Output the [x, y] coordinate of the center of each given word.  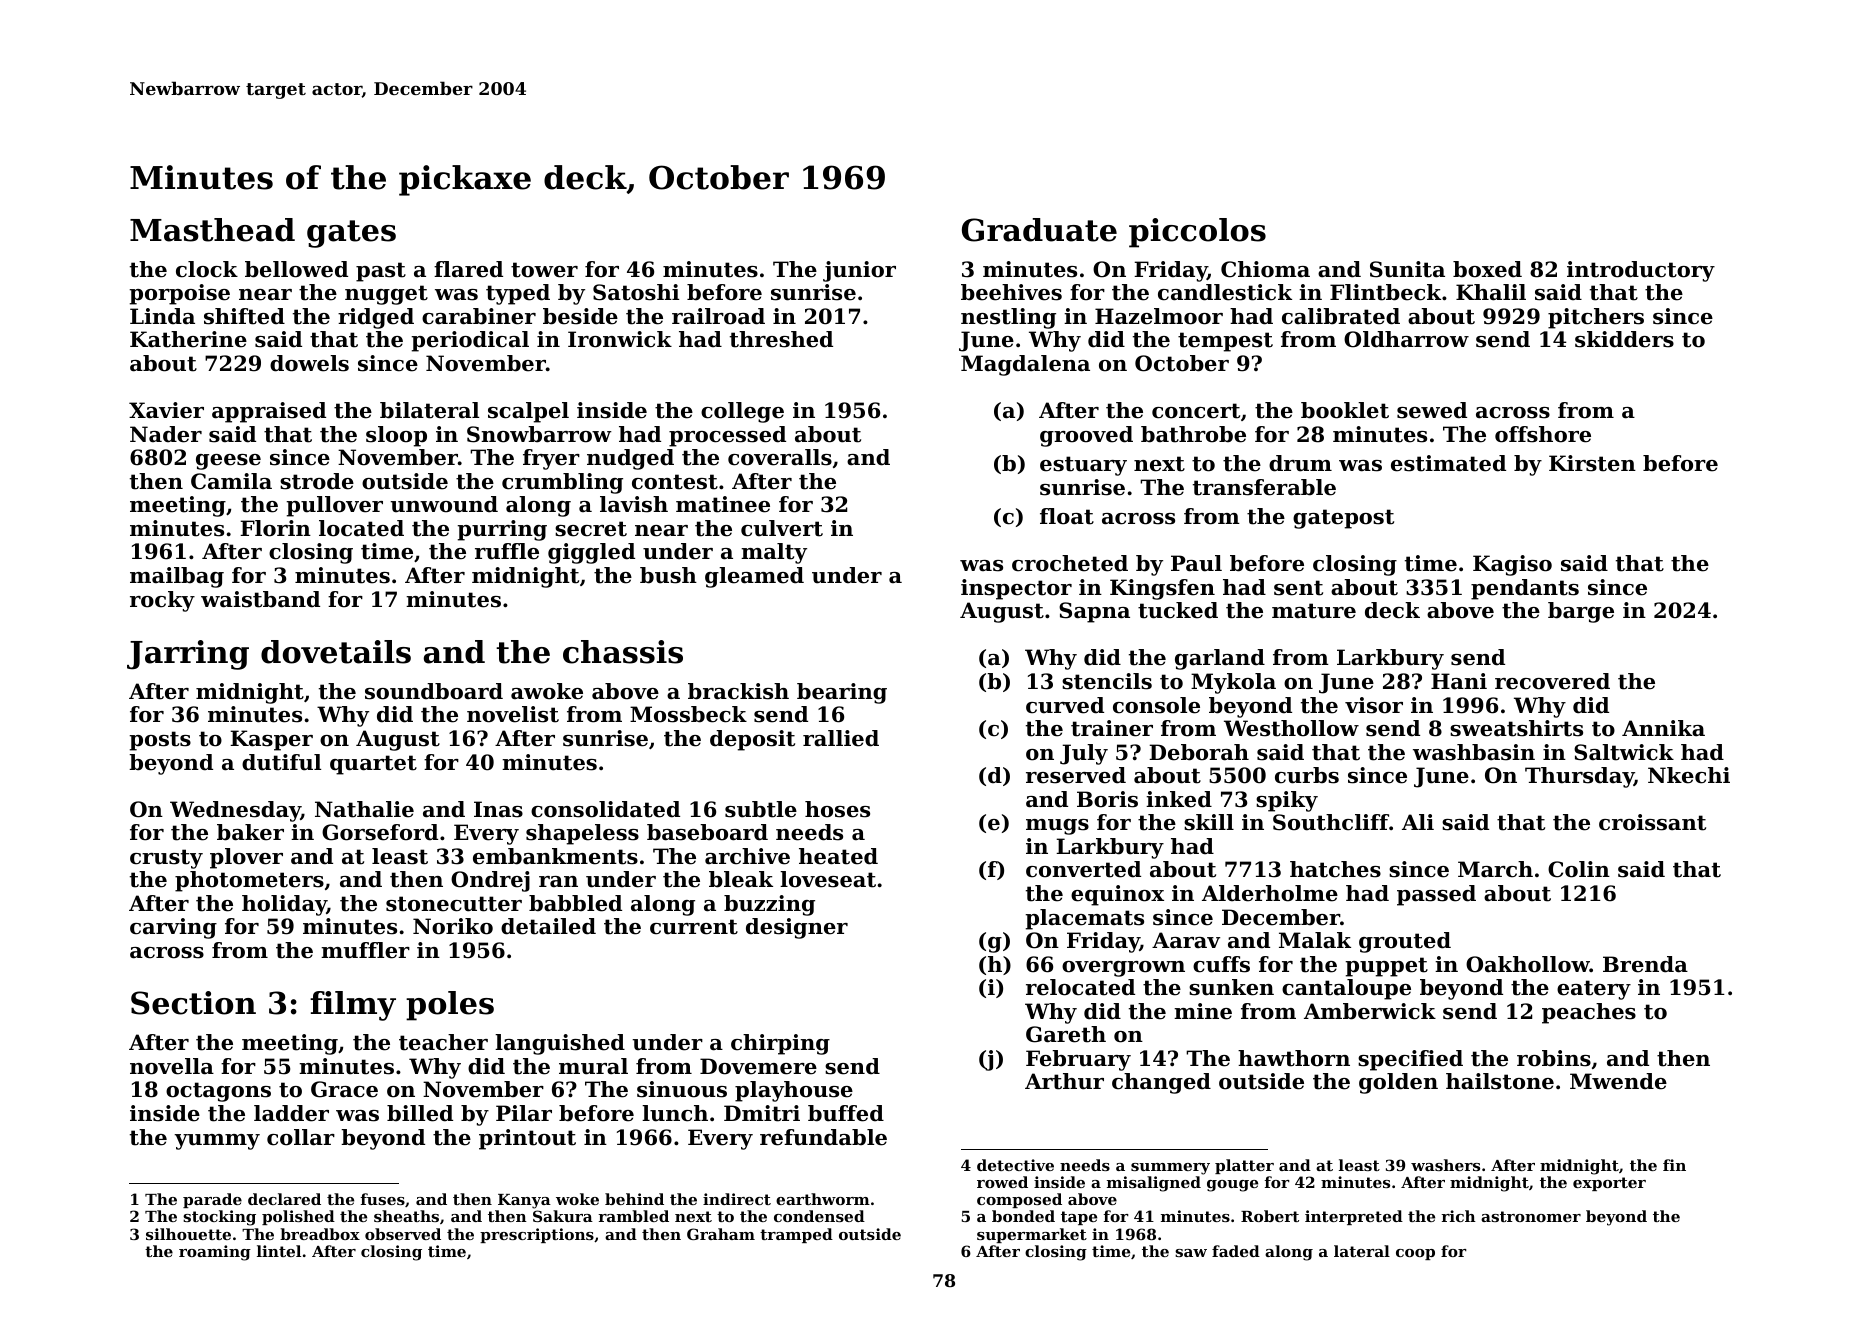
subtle [761, 809]
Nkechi [1689, 775]
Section [193, 1003]
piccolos [1197, 233]
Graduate [1039, 230]
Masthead [212, 230]
